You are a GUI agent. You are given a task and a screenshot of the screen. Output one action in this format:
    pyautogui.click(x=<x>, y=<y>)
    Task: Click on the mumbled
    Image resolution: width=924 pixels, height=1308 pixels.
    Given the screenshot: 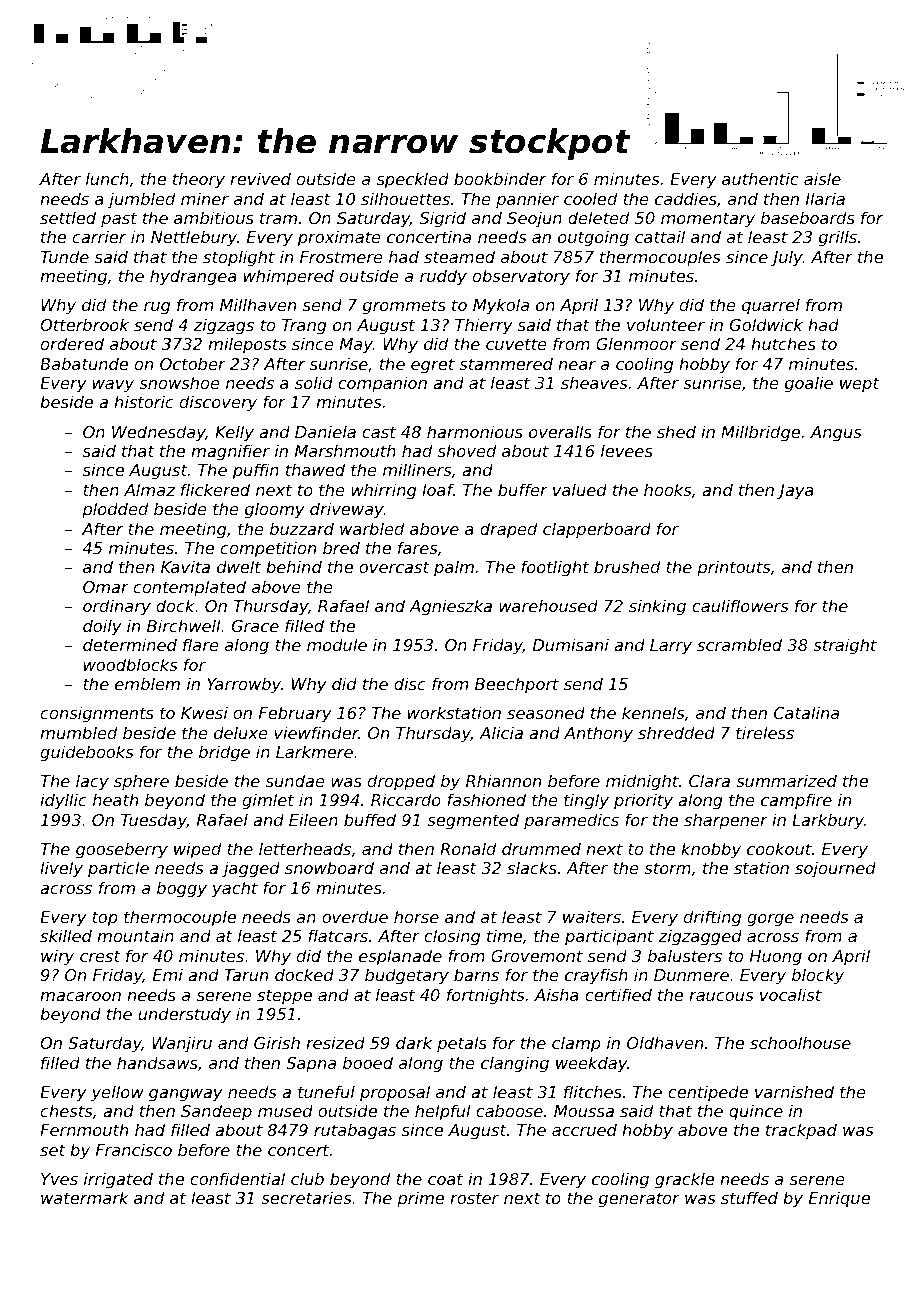 What is the action you would take?
    pyautogui.click(x=78, y=732)
